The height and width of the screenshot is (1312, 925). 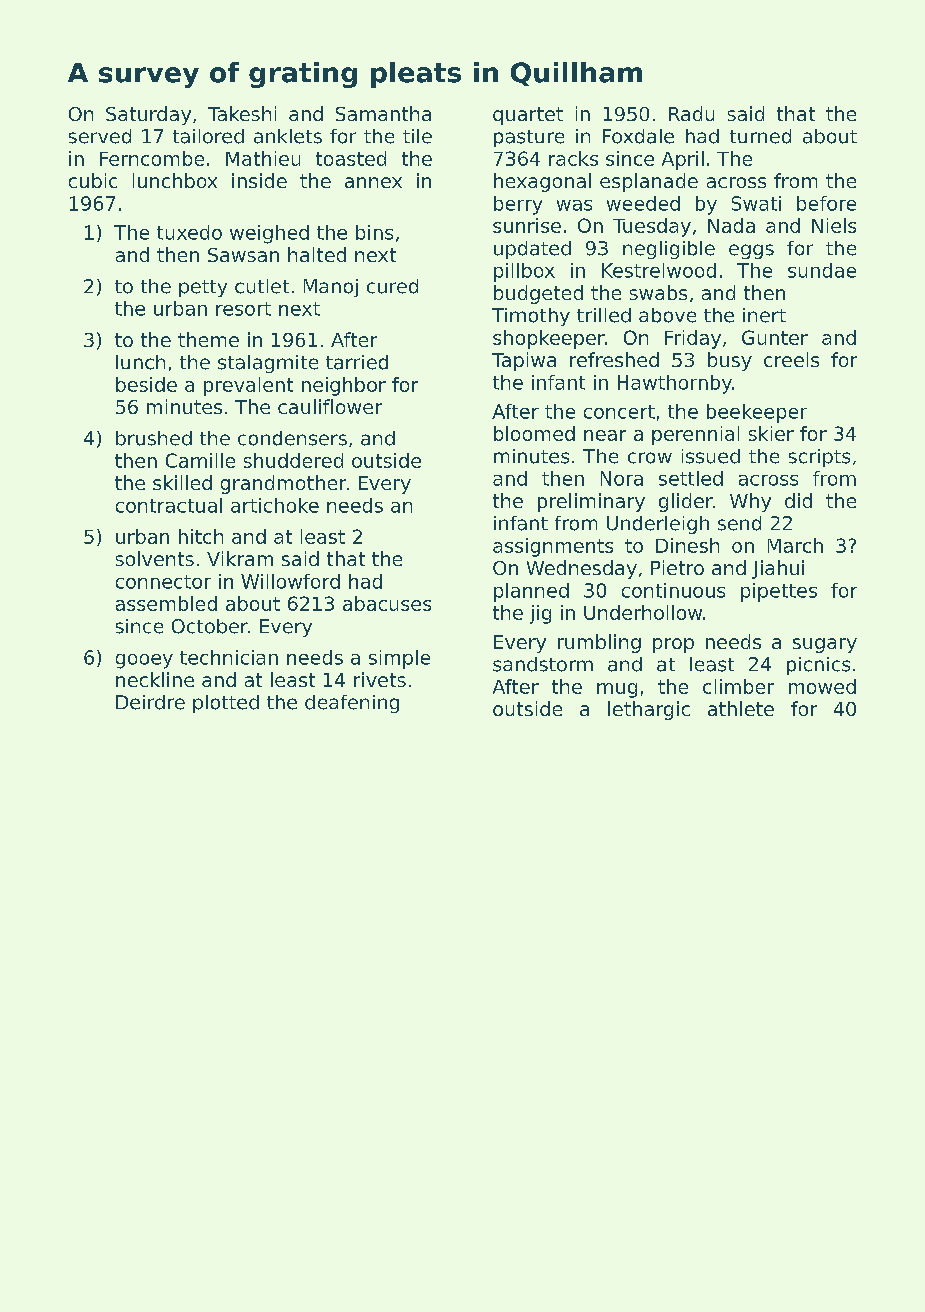 What do you see at coordinates (757, 413) in the screenshot?
I see `beekeeper` at bounding box center [757, 413].
